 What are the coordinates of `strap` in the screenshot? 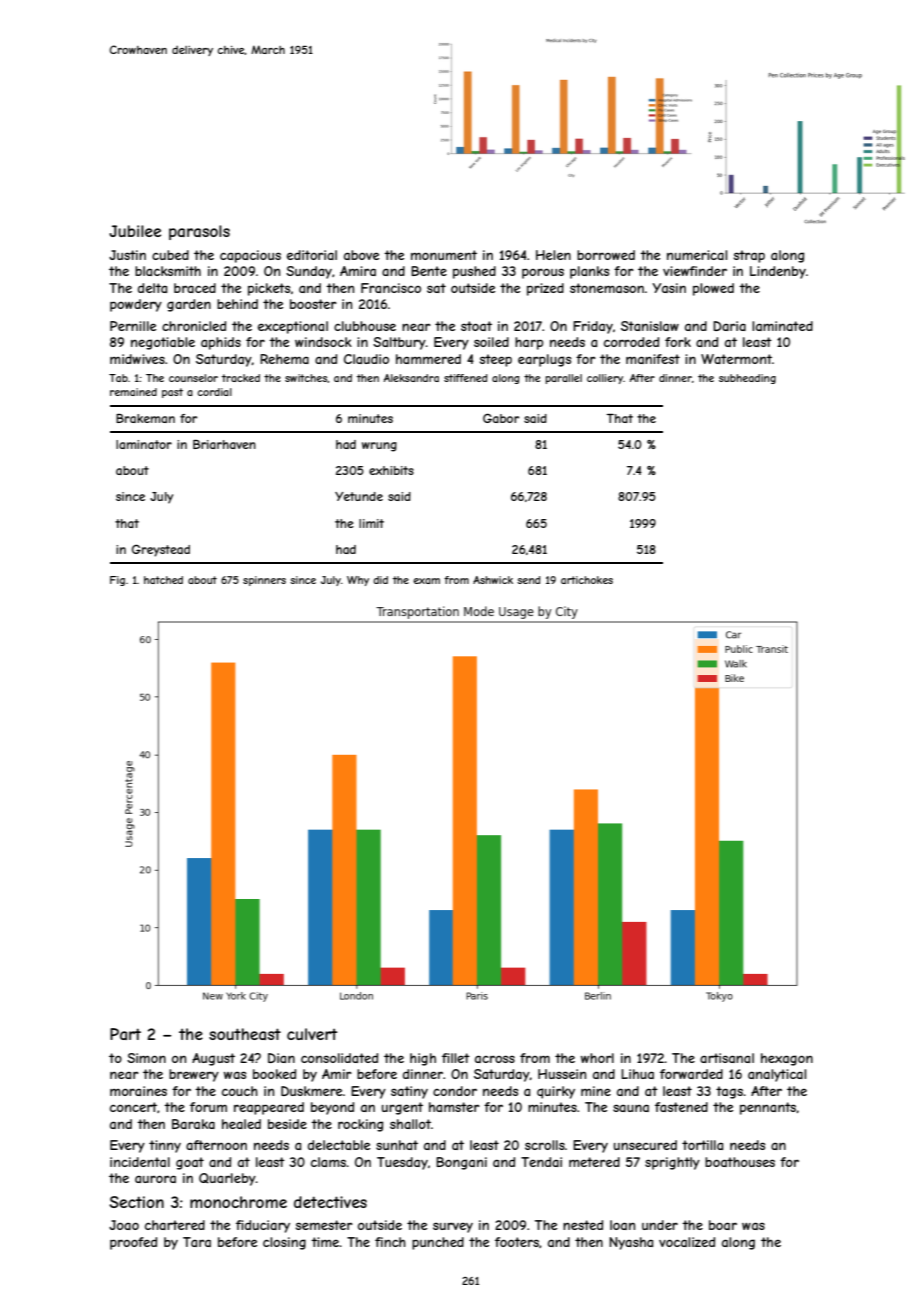 It's located at (749, 256).
